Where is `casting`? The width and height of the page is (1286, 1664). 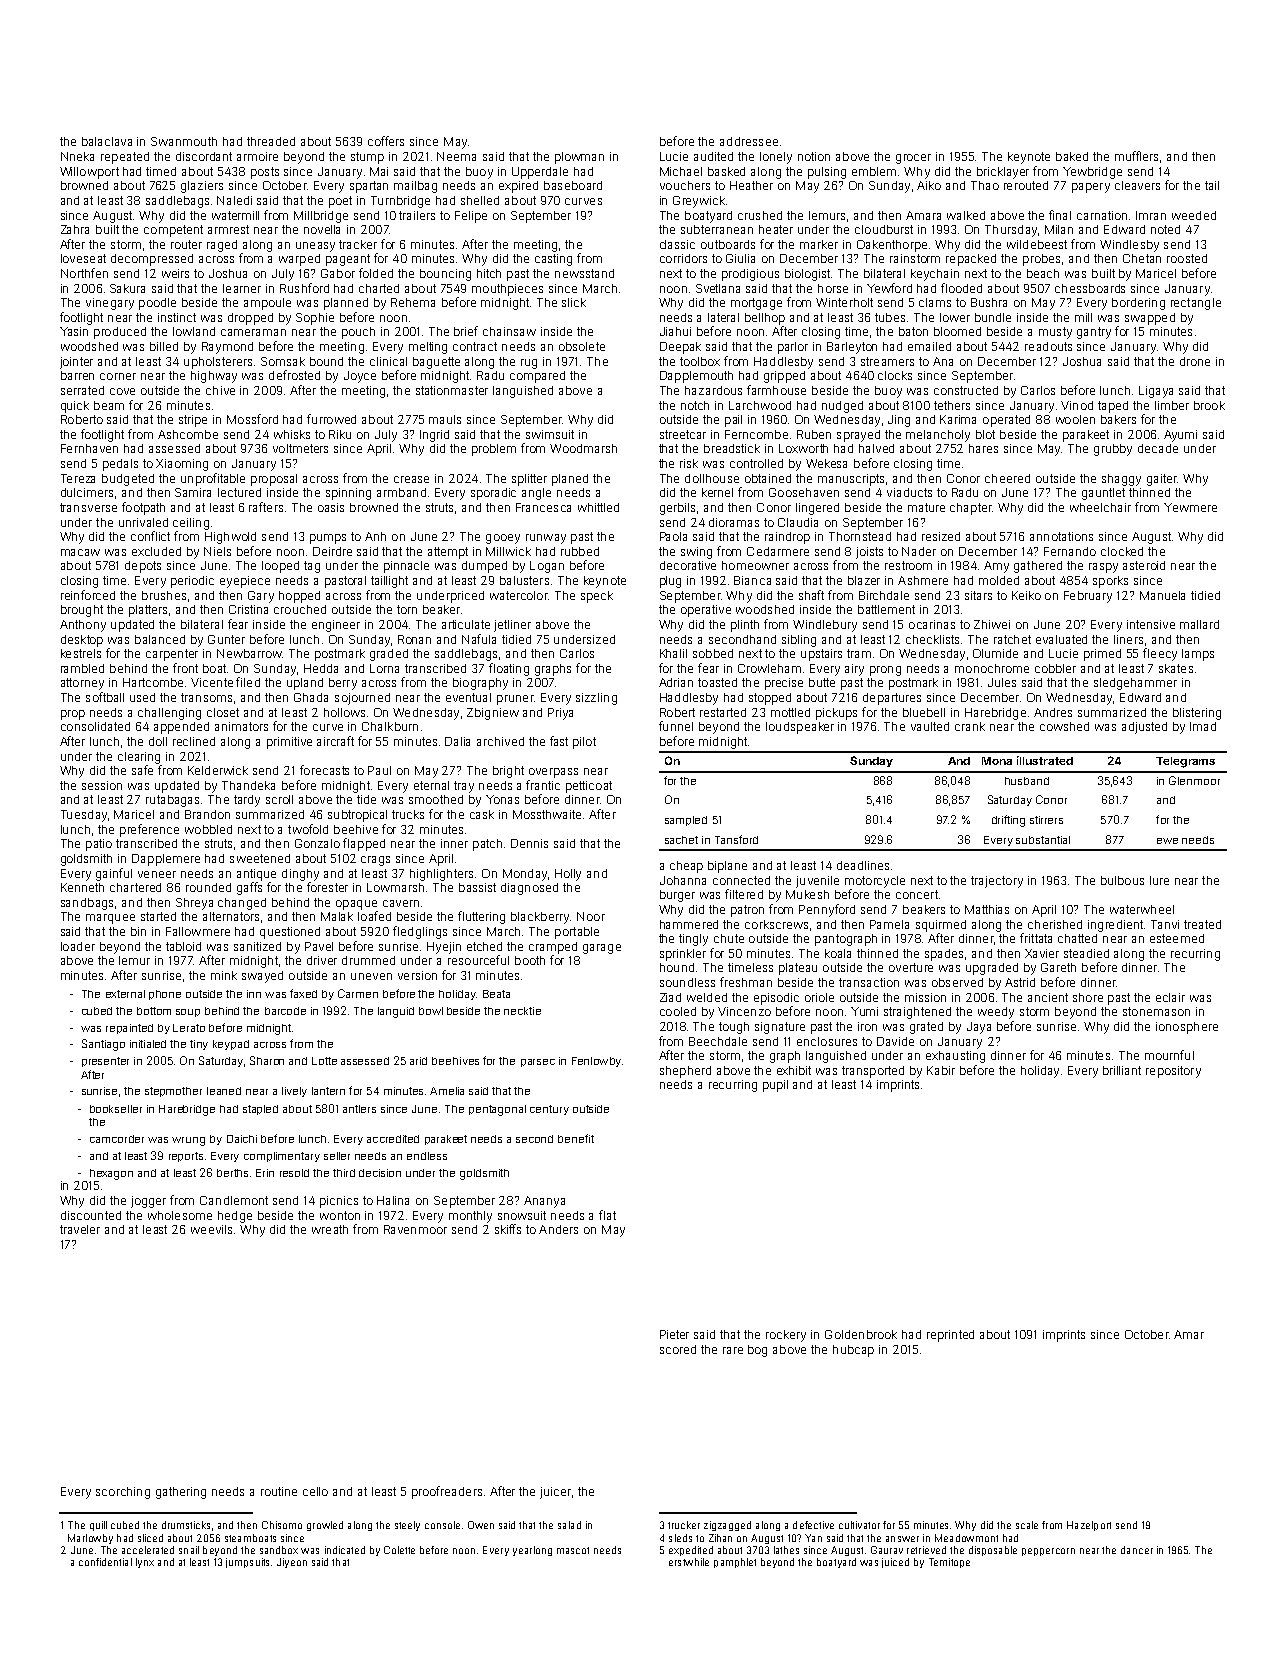
casting is located at coordinates (553, 260).
